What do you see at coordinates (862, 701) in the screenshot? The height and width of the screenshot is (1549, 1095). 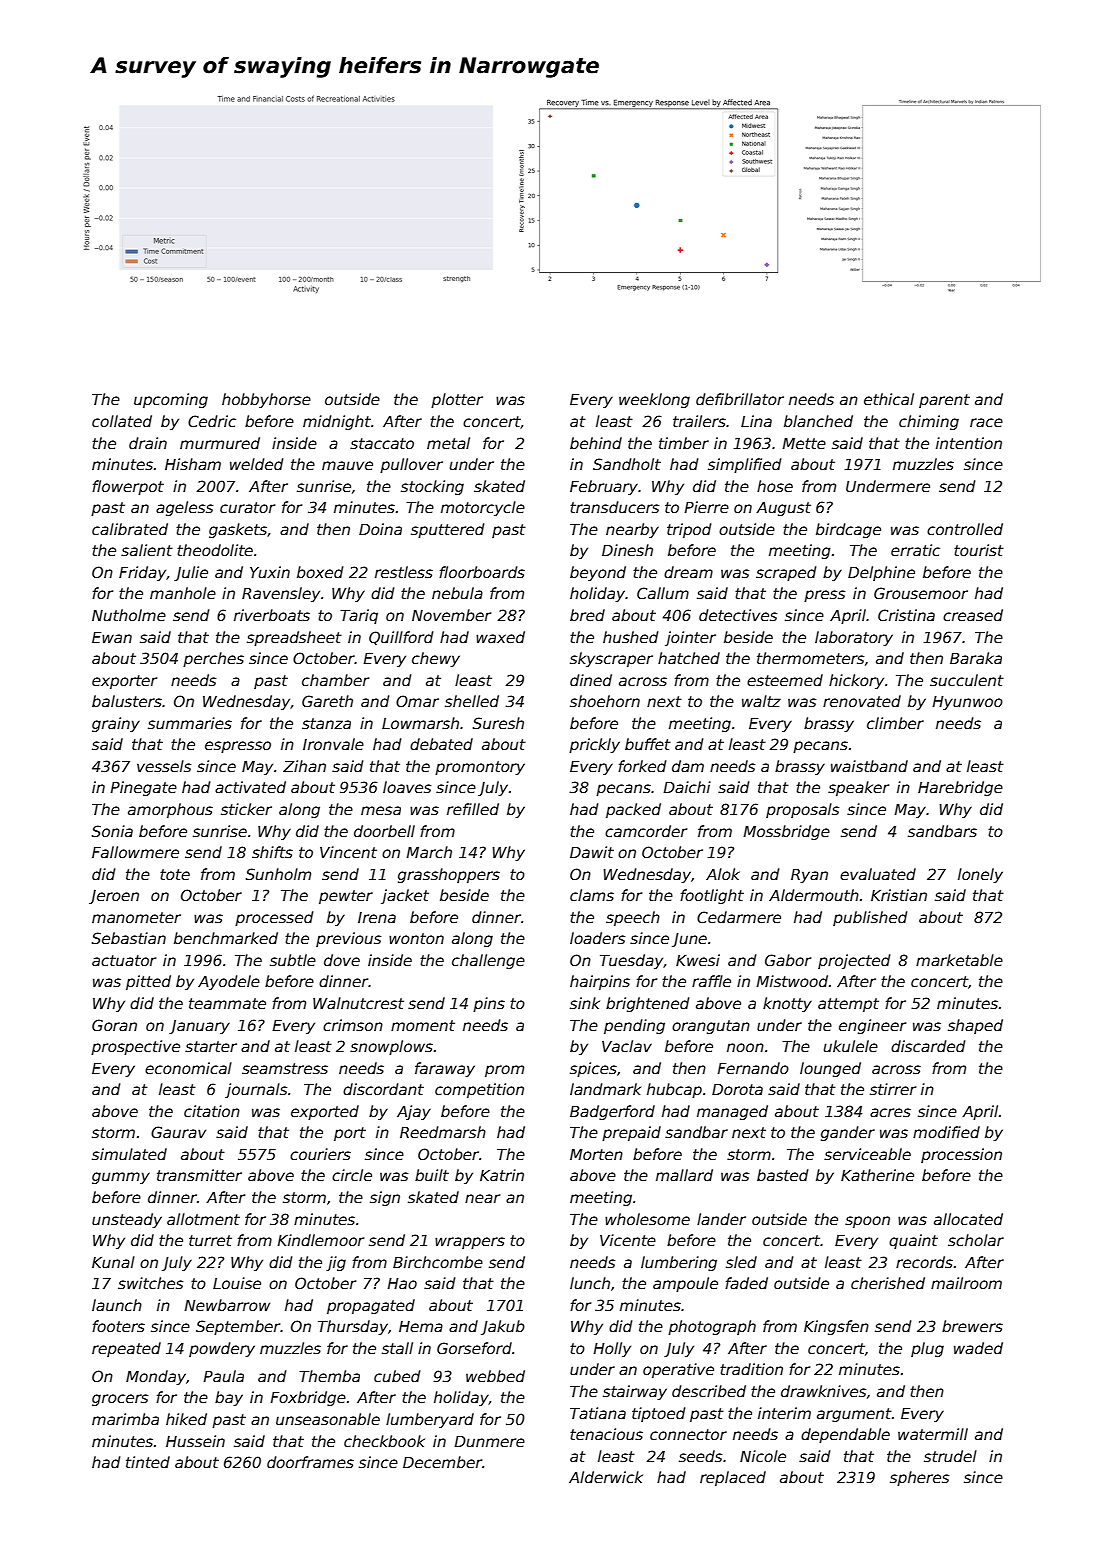 I see `renovated` at bounding box center [862, 701].
